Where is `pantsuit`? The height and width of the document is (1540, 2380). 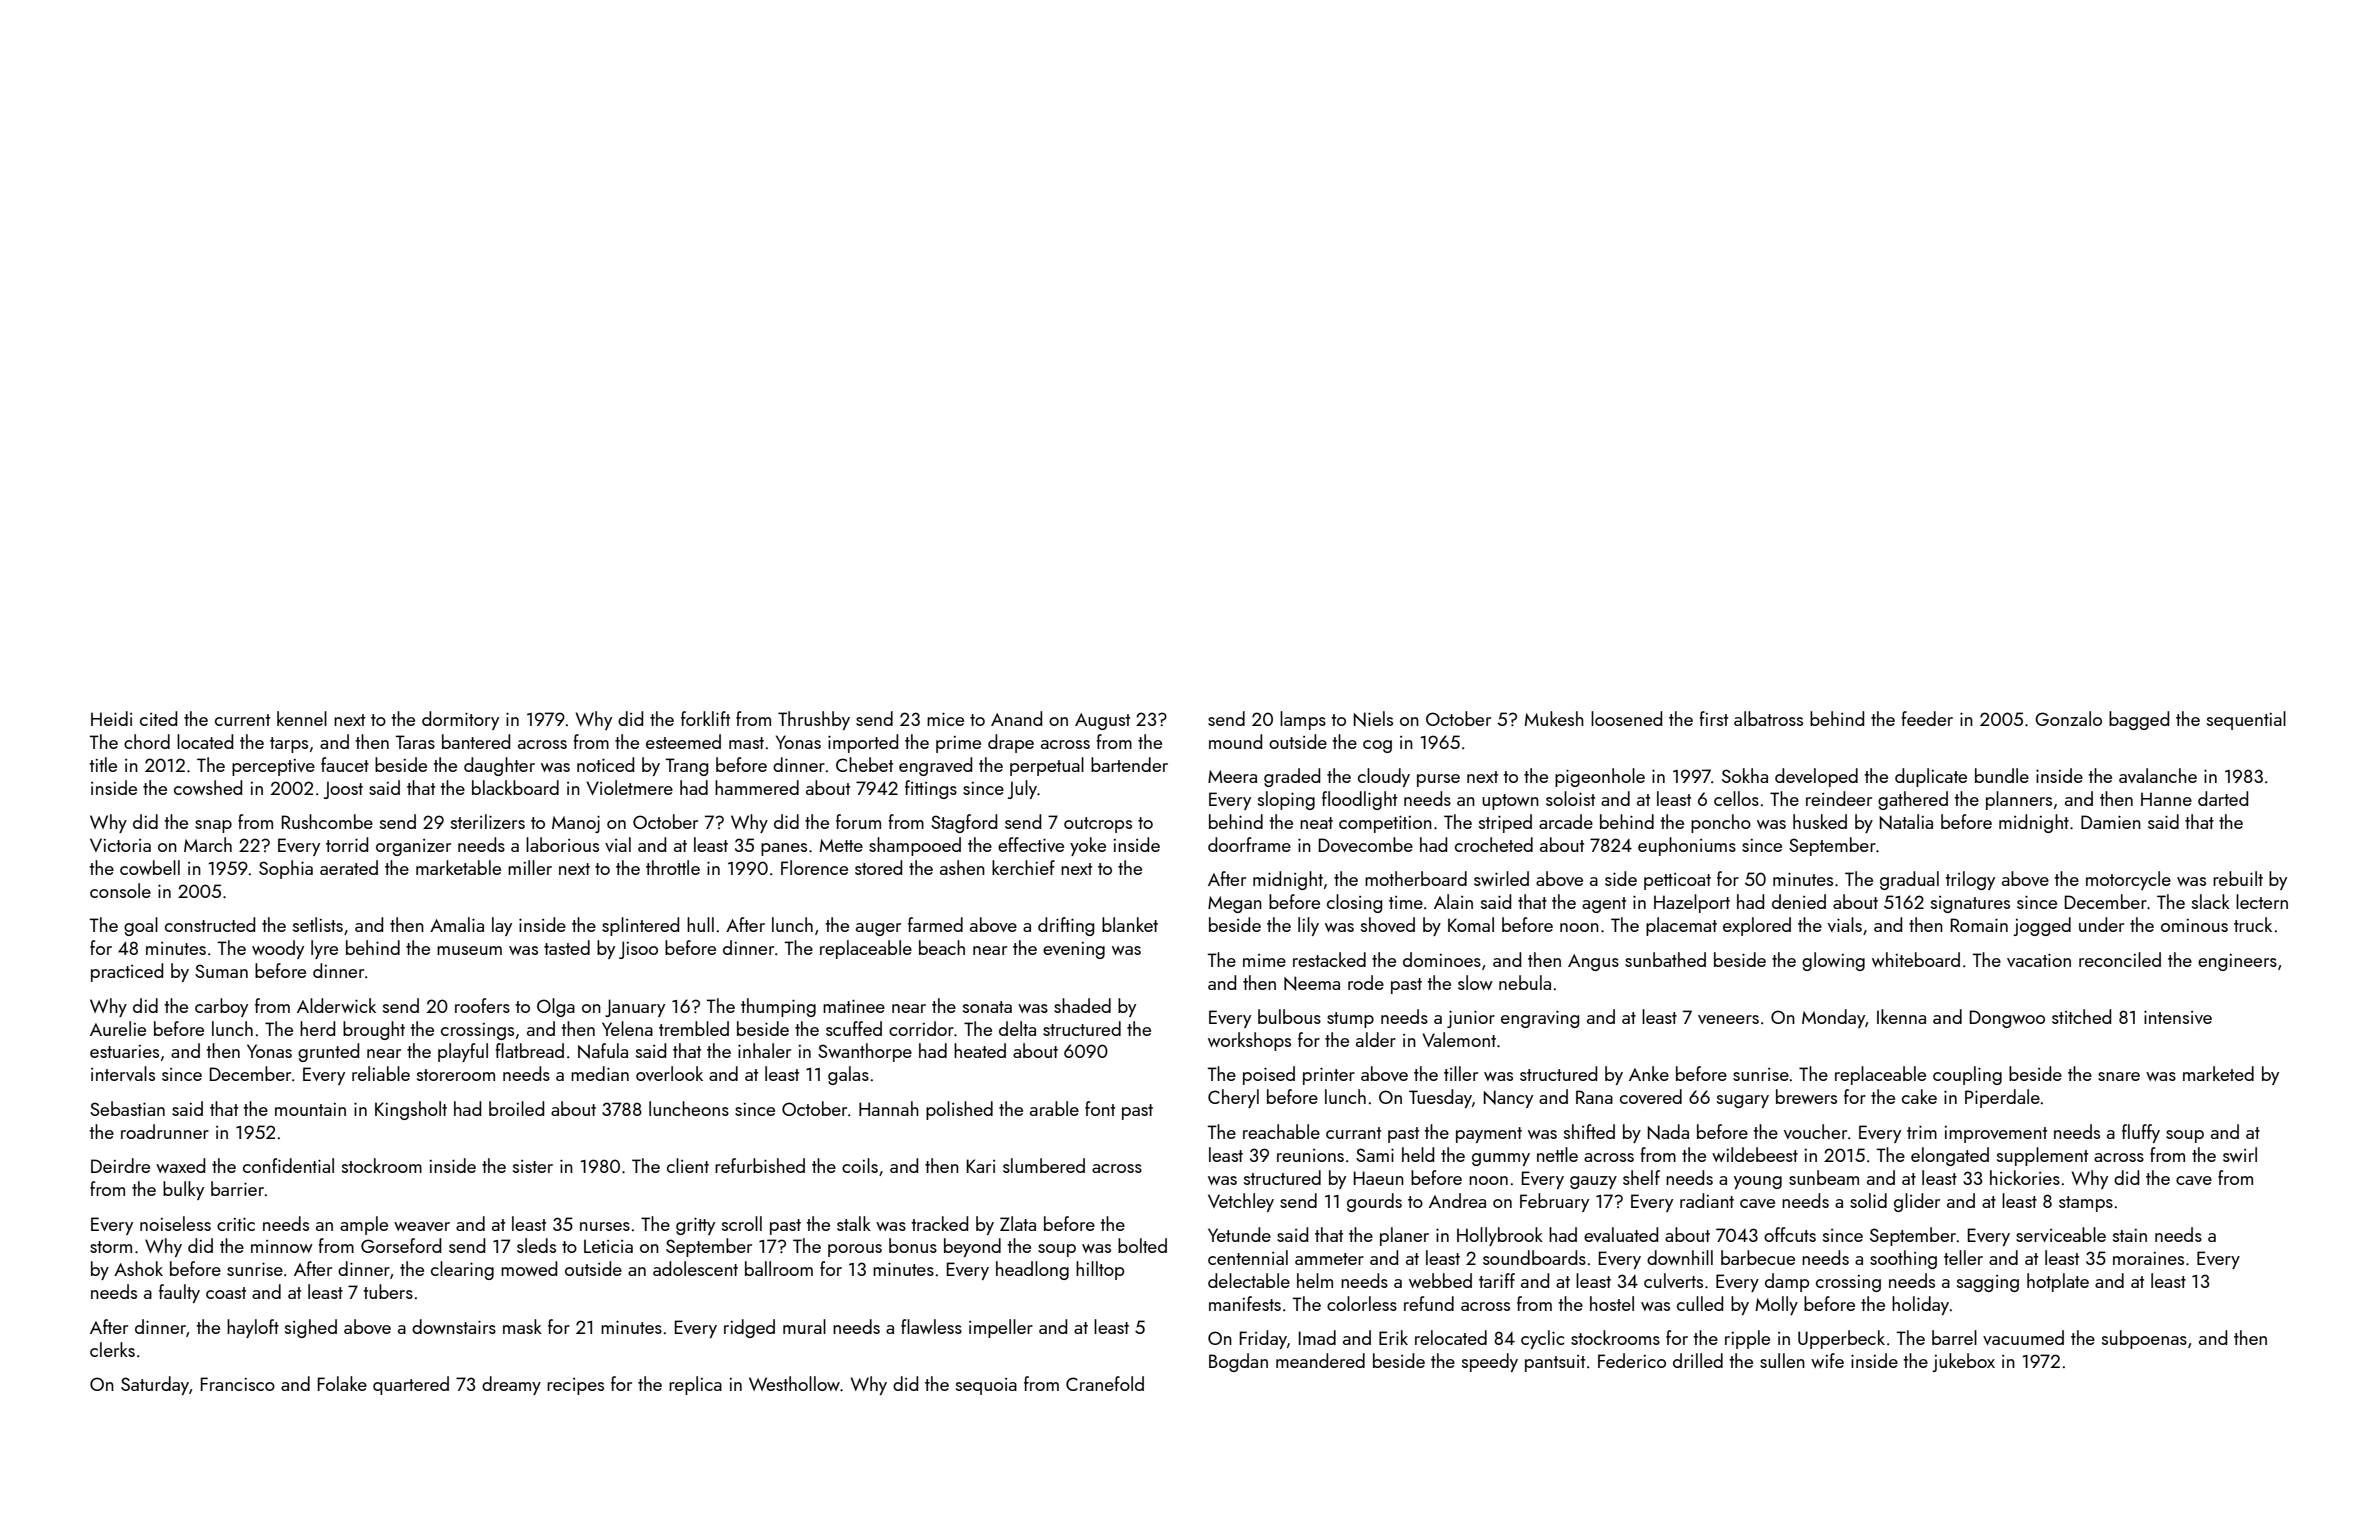 pantsuit is located at coordinates (1555, 1363).
